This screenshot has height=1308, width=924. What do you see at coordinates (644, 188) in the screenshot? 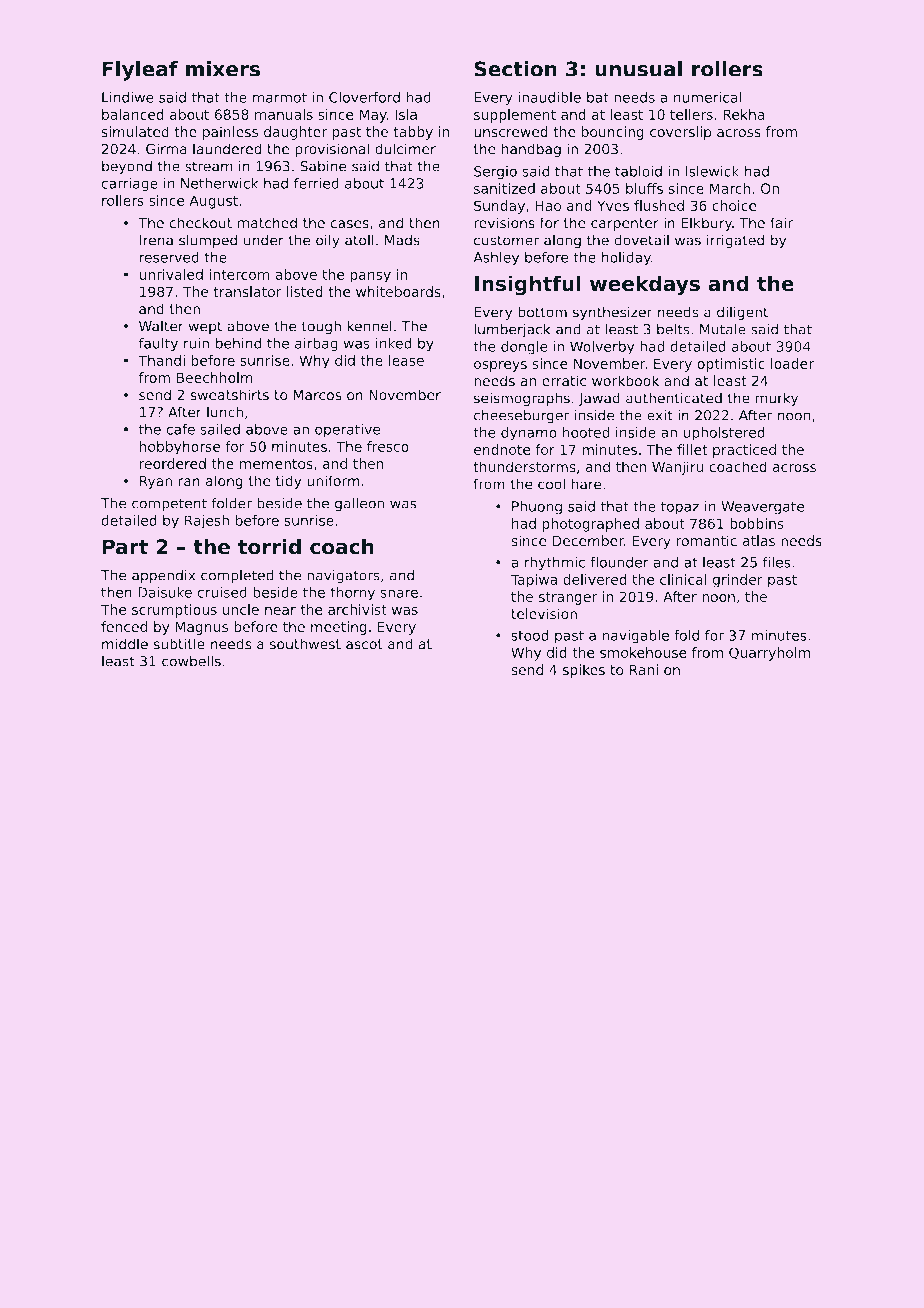
I see `bluffs` at bounding box center [644, 188].
